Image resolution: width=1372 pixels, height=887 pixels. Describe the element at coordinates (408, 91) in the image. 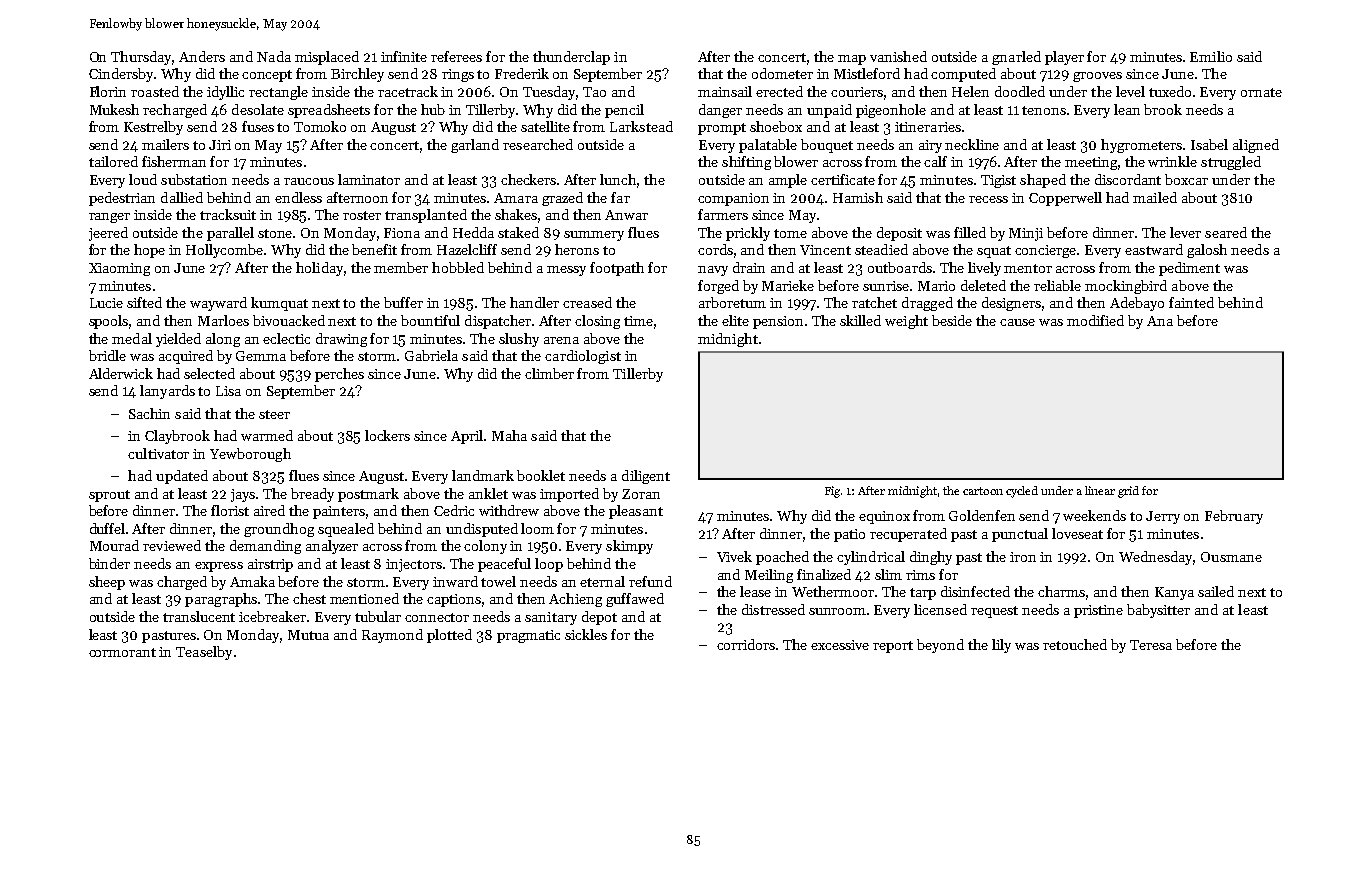

I see `racetrack` at that location.
